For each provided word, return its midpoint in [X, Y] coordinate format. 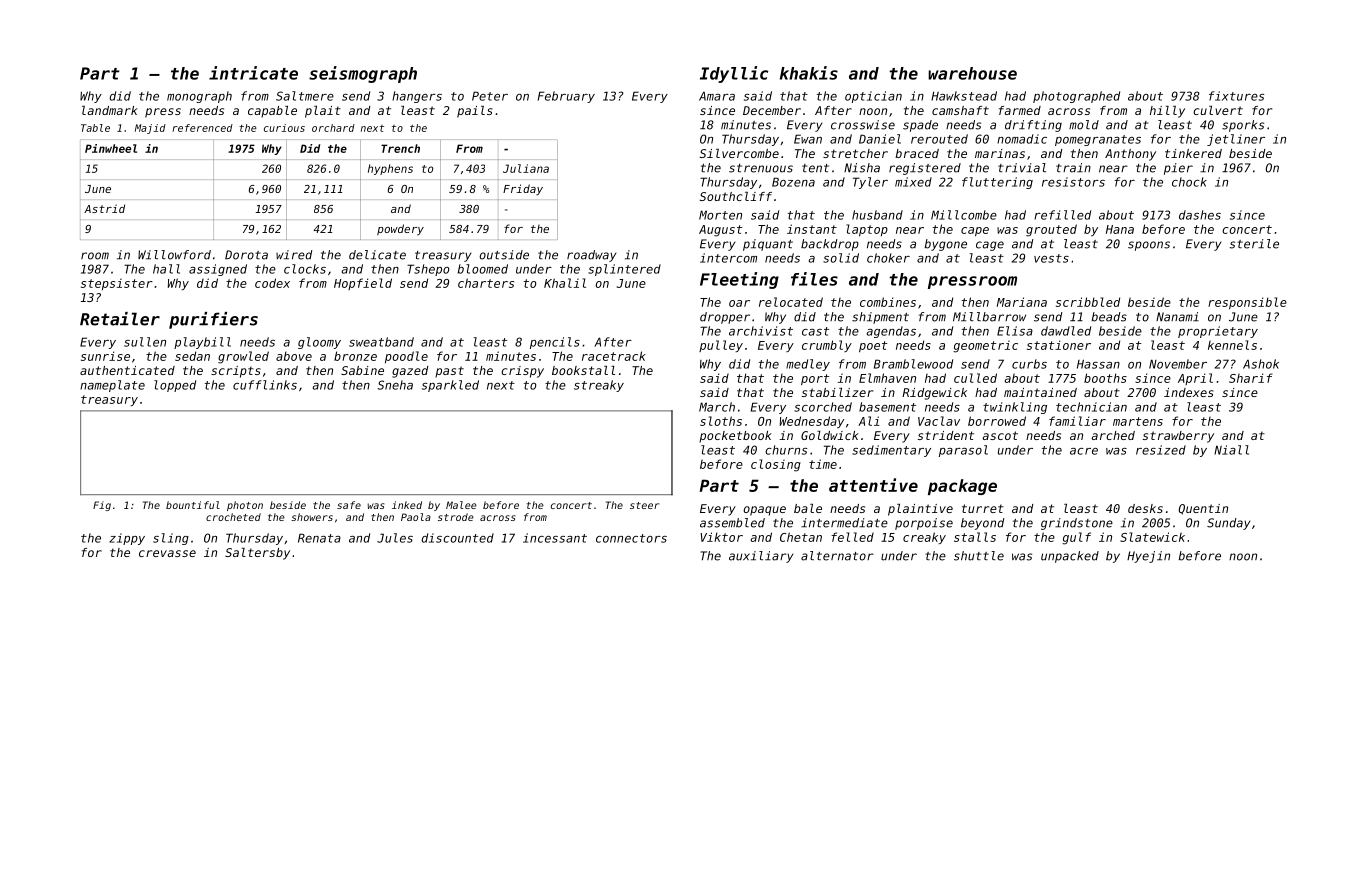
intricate [253, 73]
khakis [809, 73]
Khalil [565, 283]
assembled [732, 523]
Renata [319, 538]
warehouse [972, 73]
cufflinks [265, 385]
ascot [1000, 435]
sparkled [450, 386]
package [962, 487]
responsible [1247, 303]
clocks [305, 269]
